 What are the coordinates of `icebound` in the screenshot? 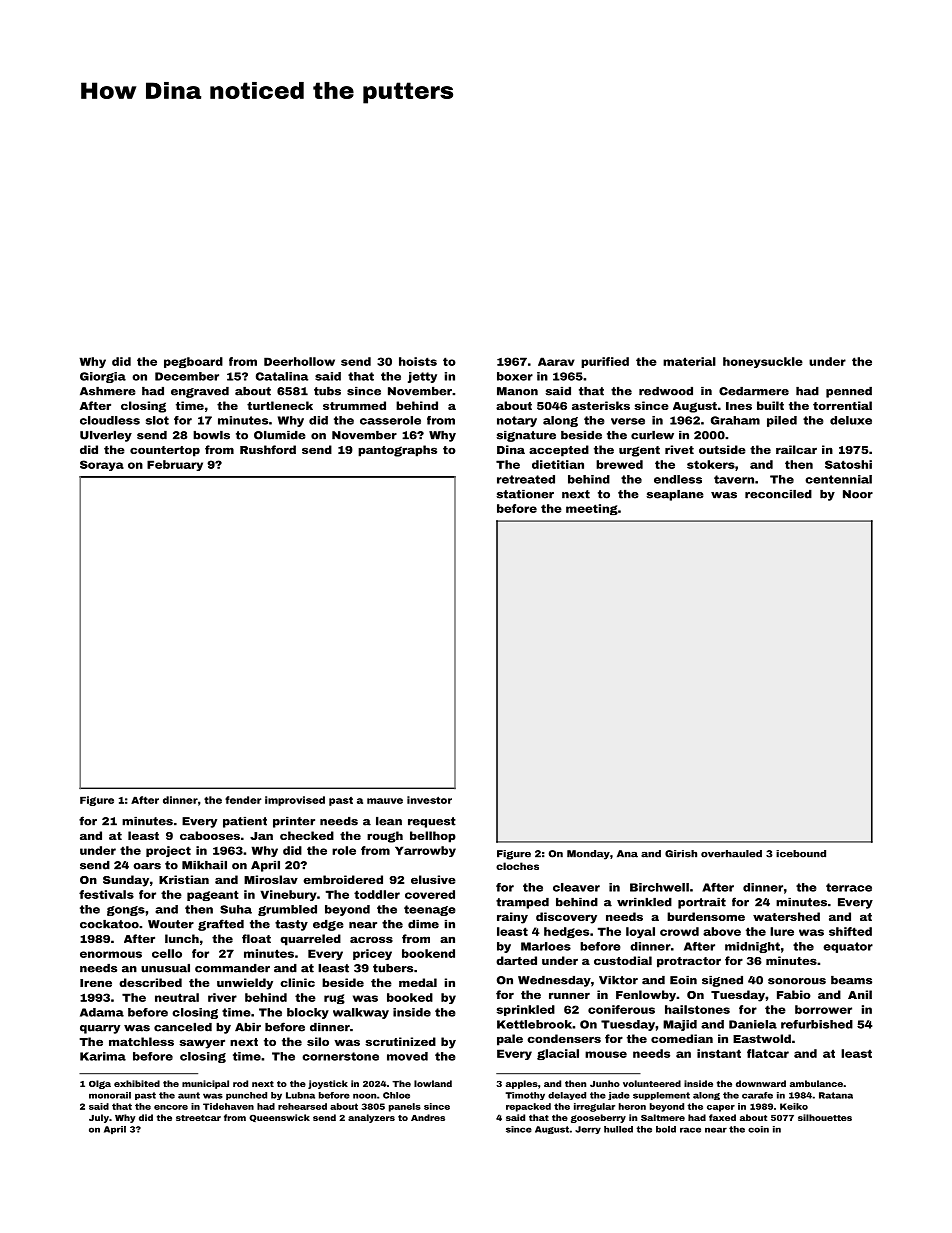 It's located at (801, 854).
